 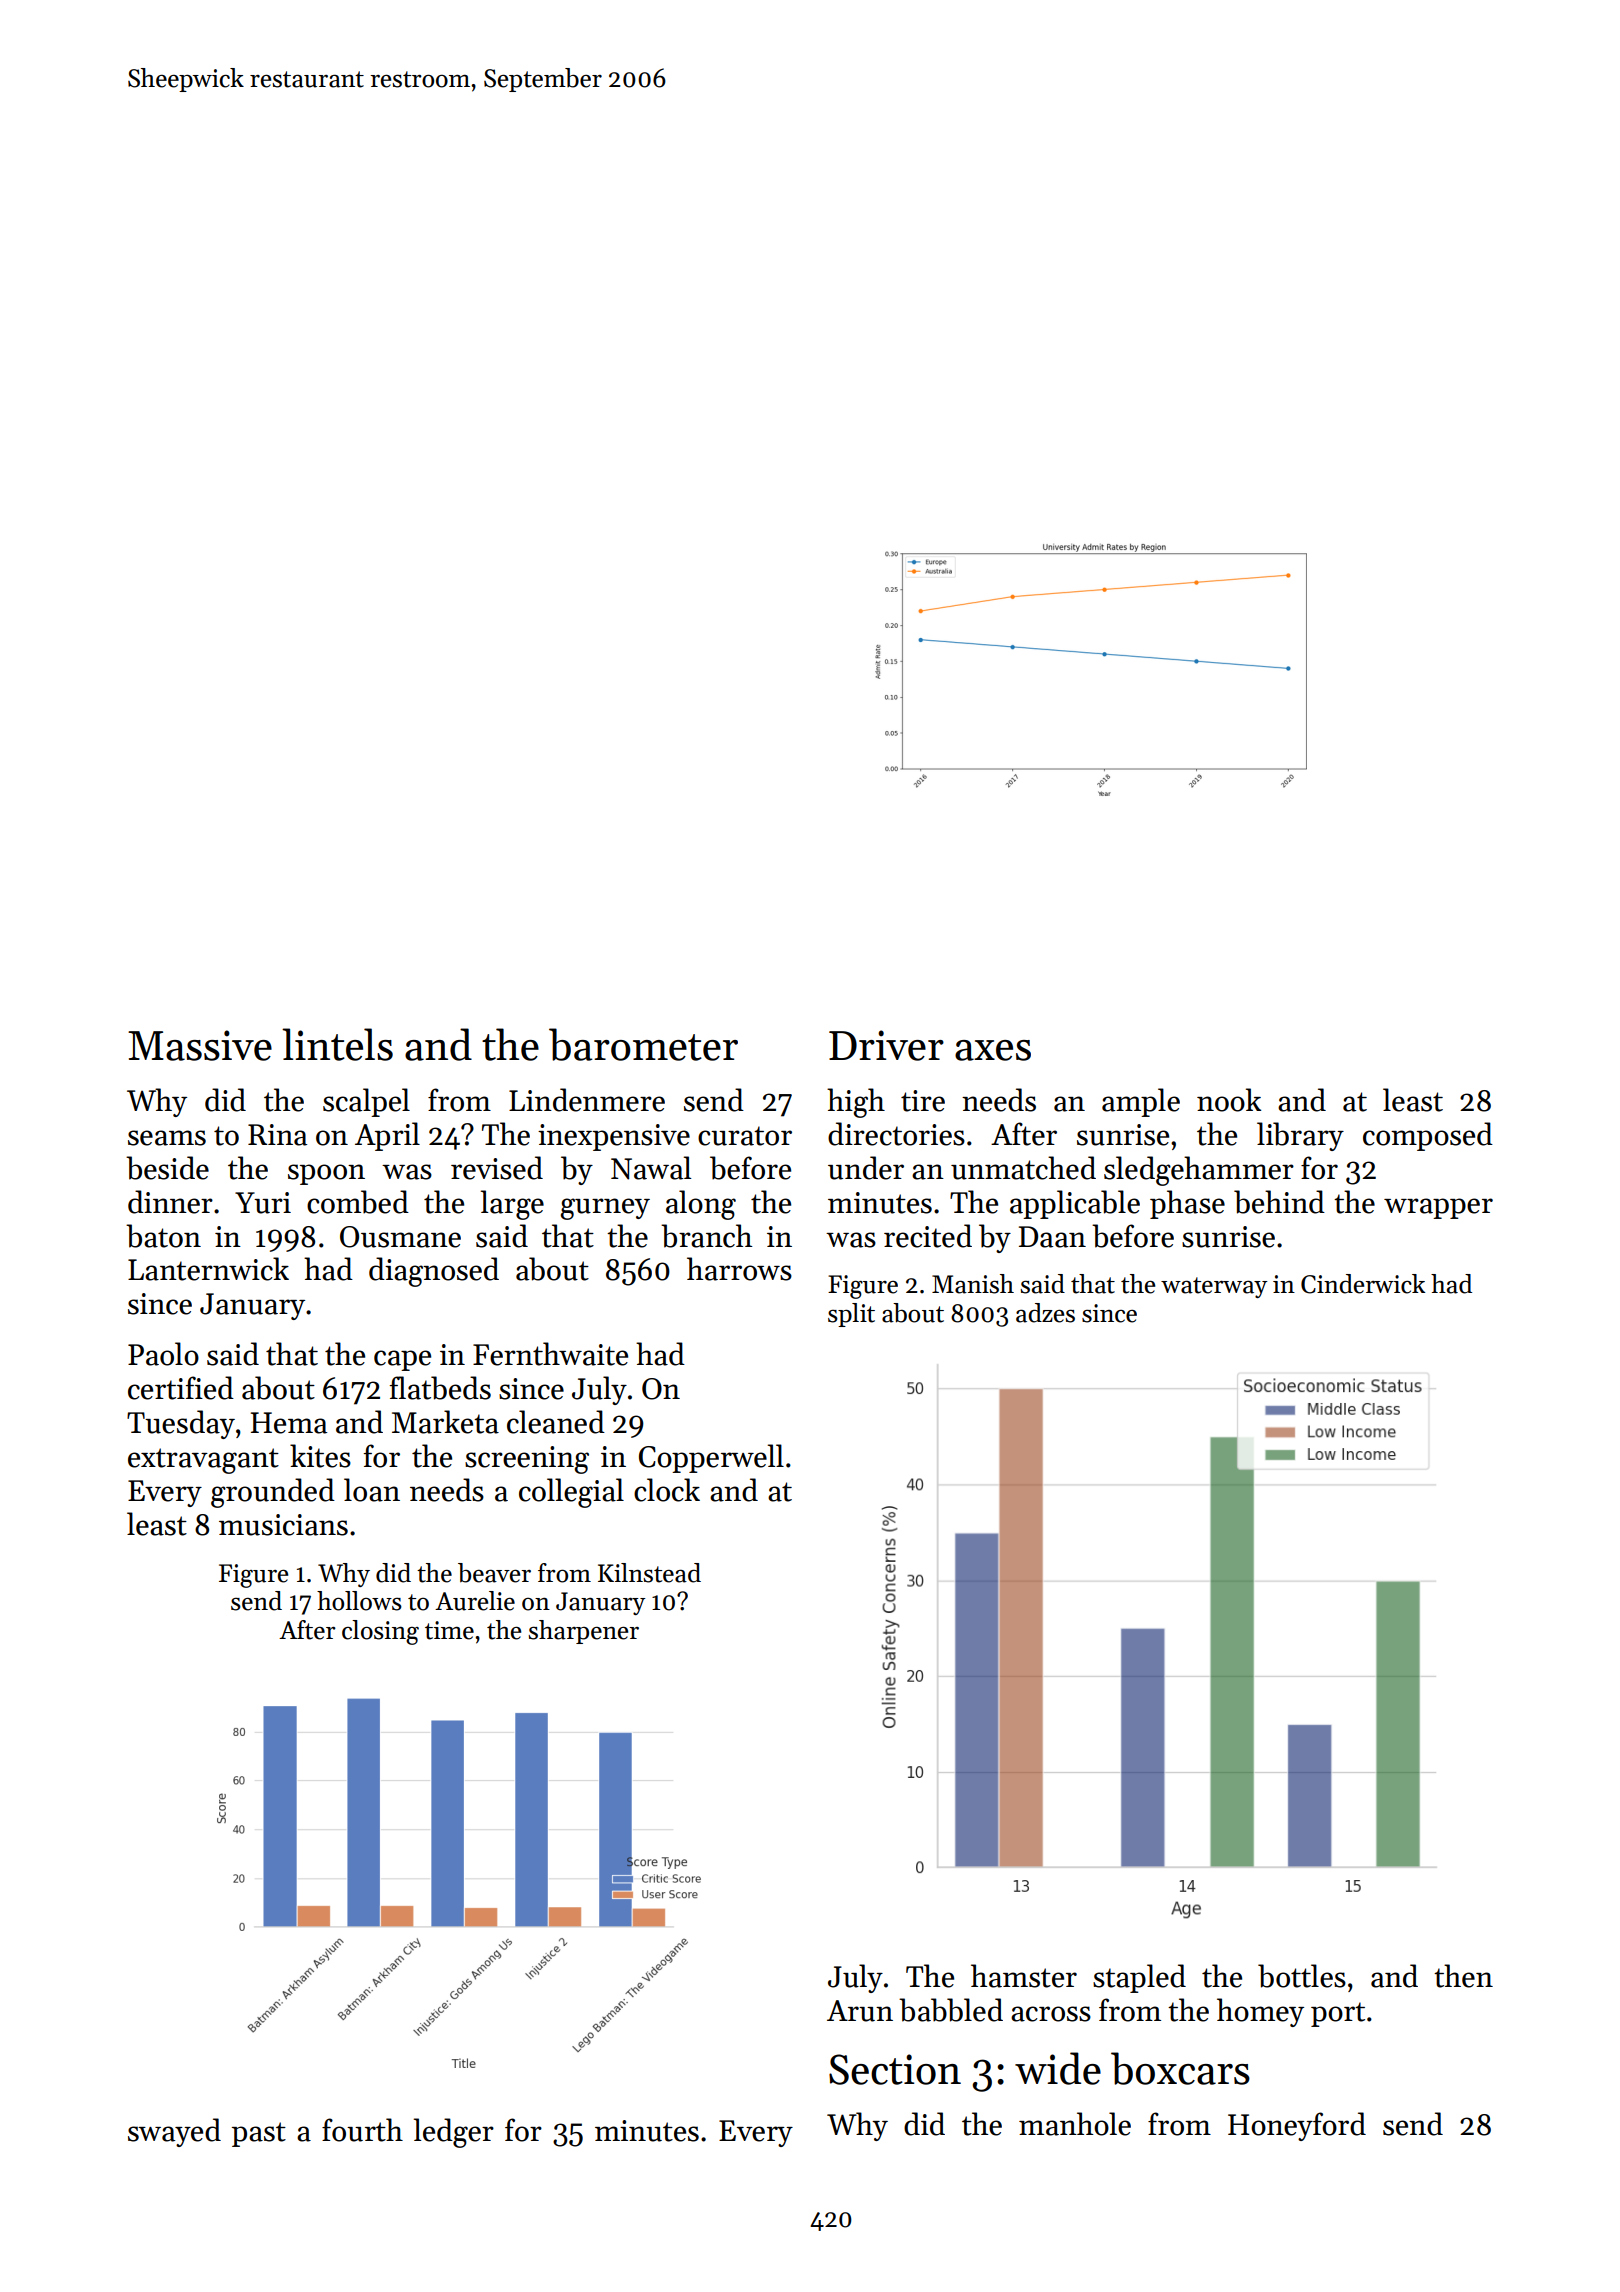 I want to click on hamster, so click(x=1024, y=1976).
